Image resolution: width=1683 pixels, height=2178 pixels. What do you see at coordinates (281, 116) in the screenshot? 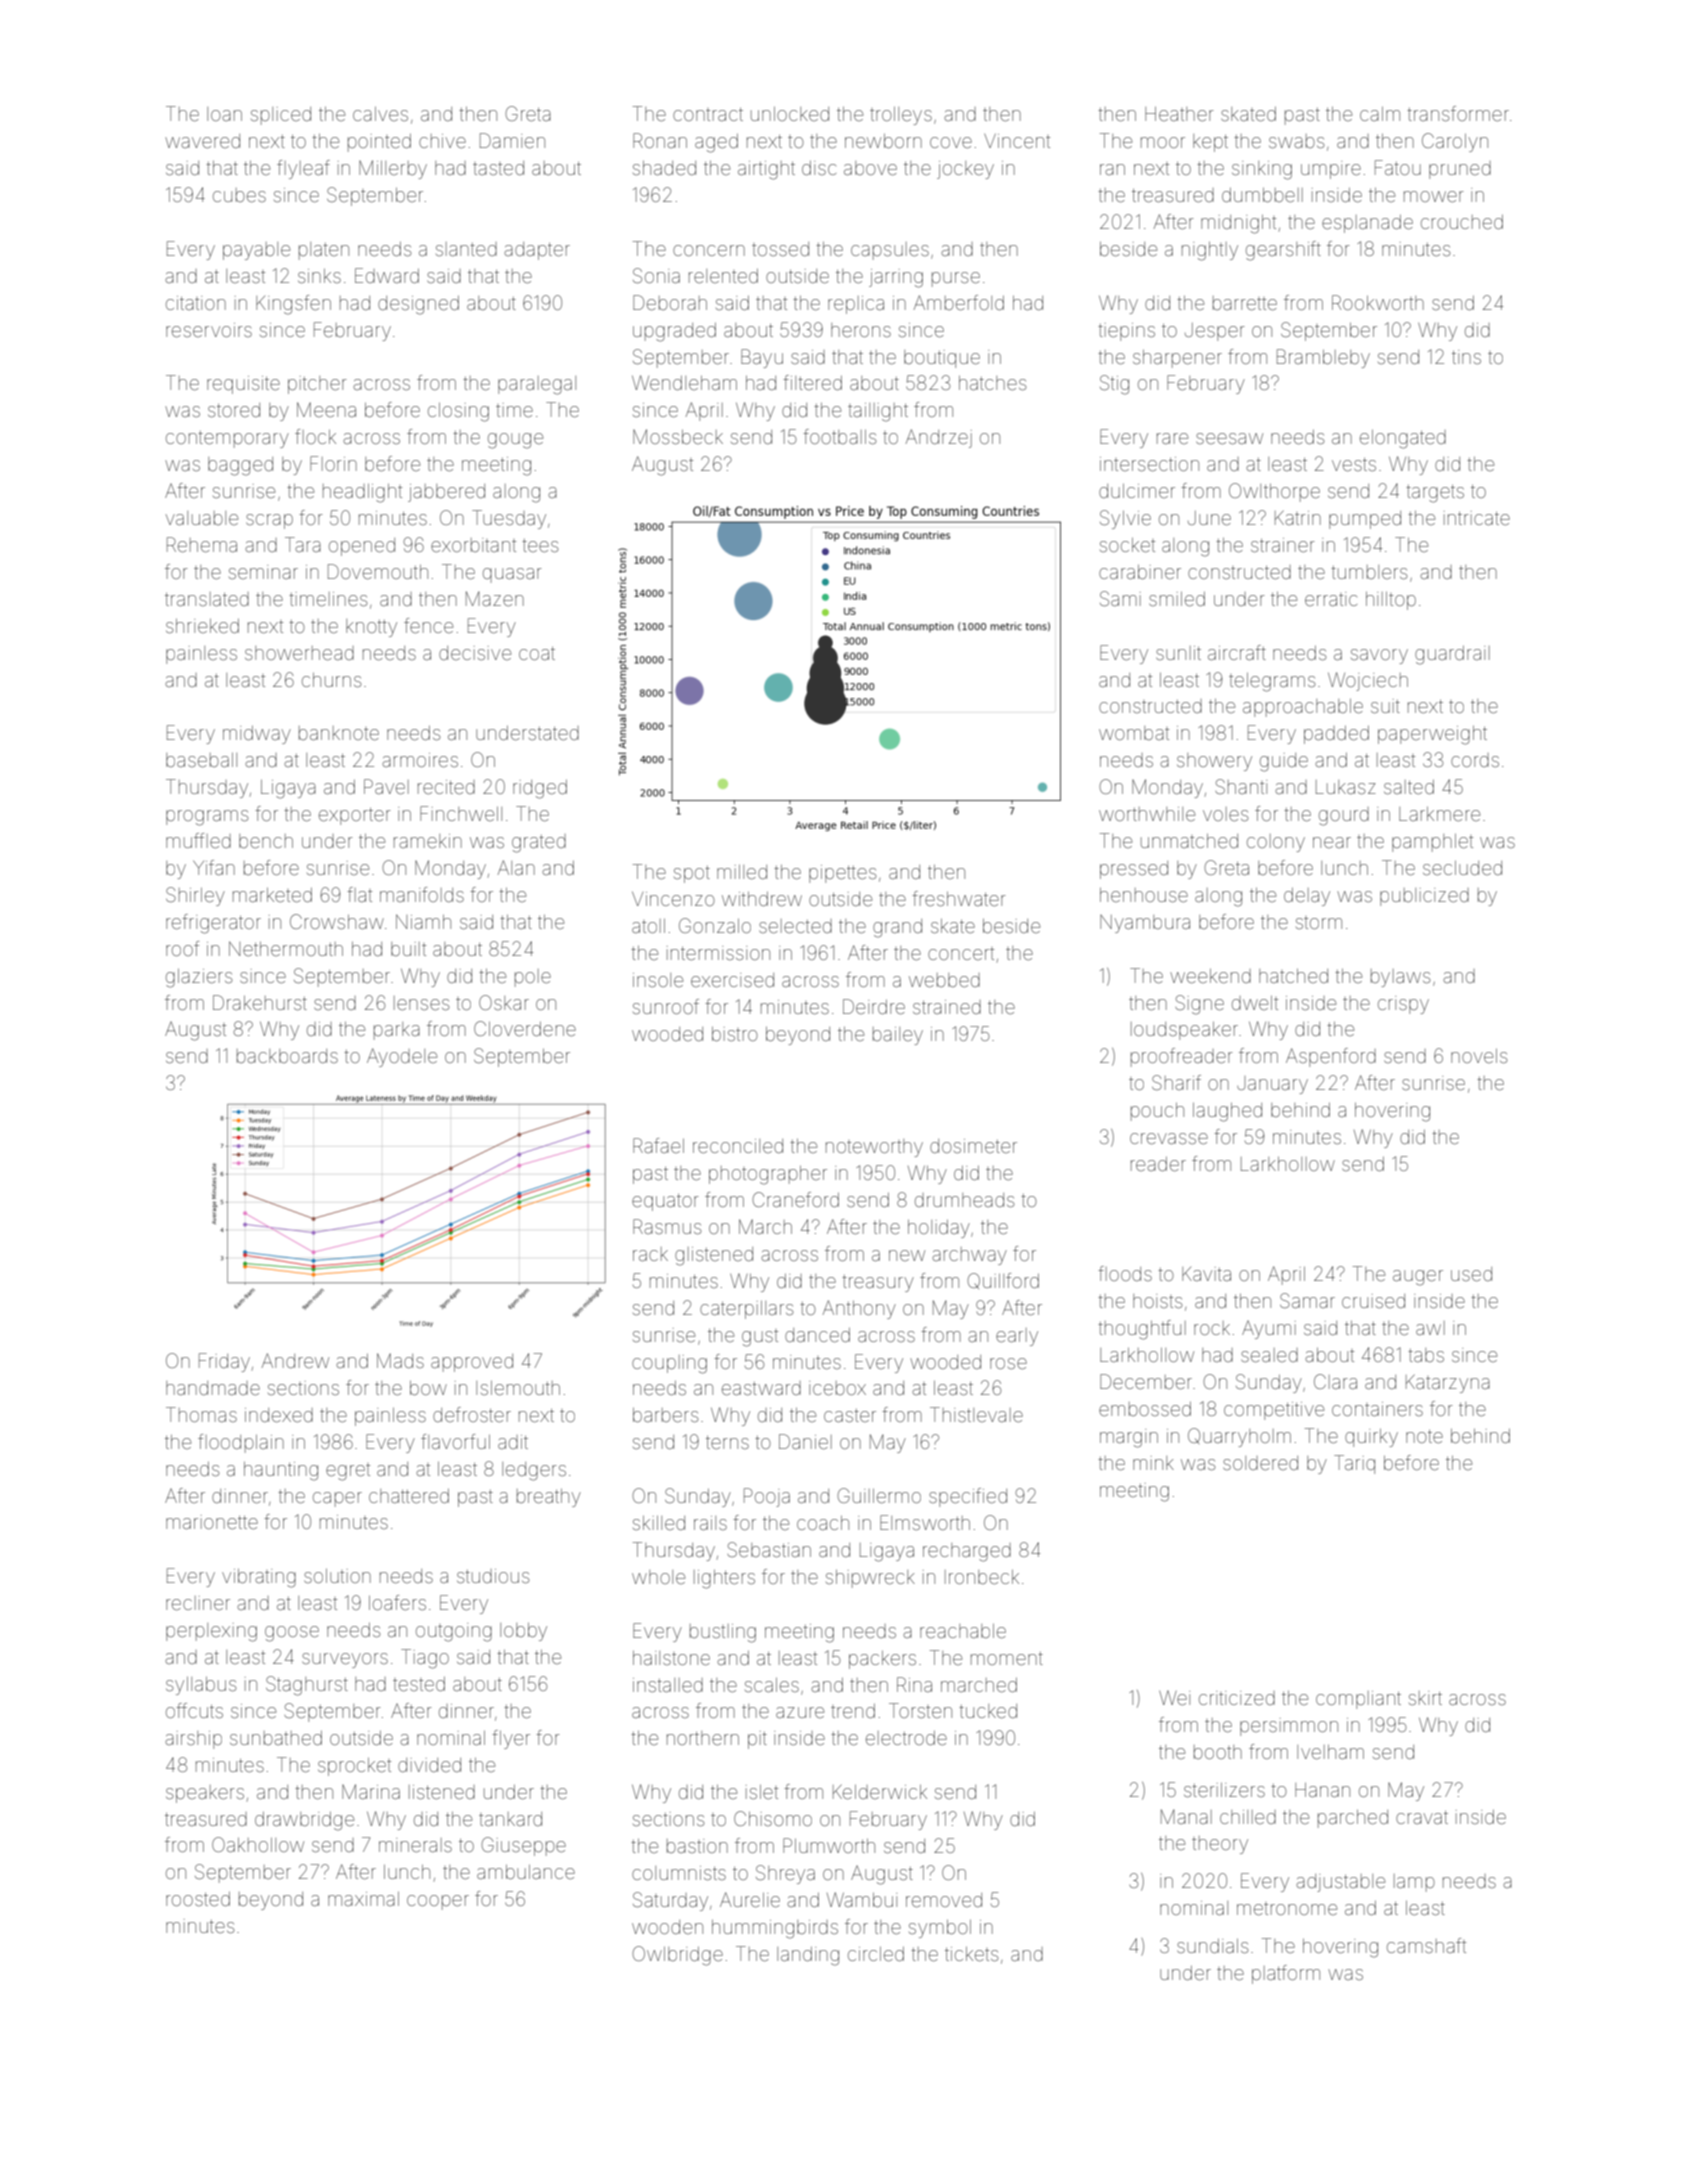
I see `spliced` at bounding box center [281, 116].
